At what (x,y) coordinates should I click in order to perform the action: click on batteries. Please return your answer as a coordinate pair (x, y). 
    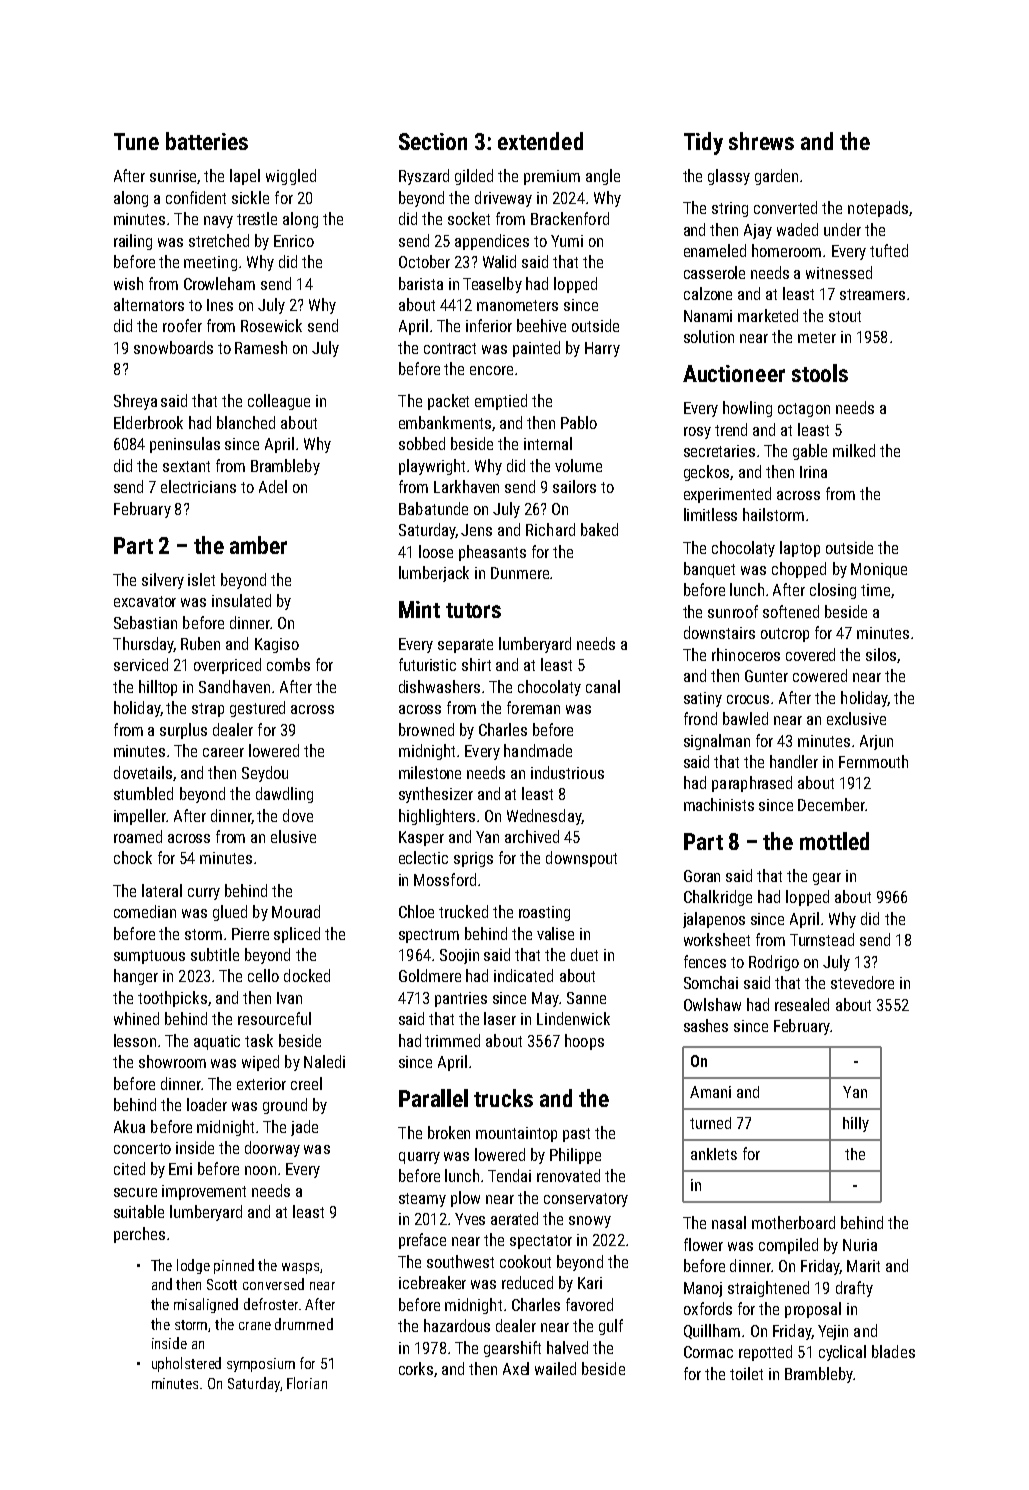
    Looking at the image, I should click on (207, 141).
